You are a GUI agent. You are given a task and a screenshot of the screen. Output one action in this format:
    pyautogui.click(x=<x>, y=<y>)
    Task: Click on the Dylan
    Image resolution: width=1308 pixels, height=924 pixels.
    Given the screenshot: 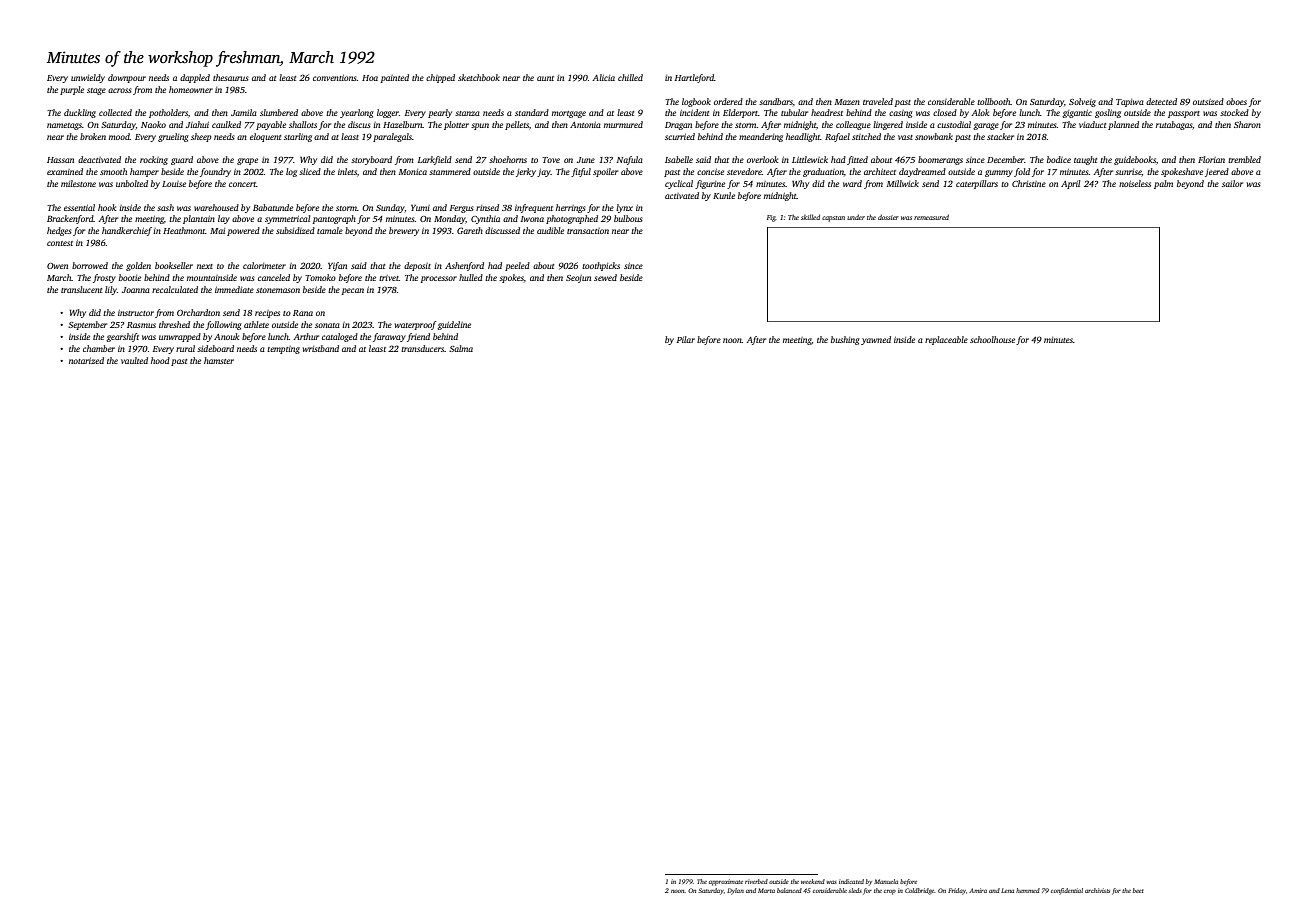 What is the action you would take?
    pyautogui.click(x=735, y=891)
